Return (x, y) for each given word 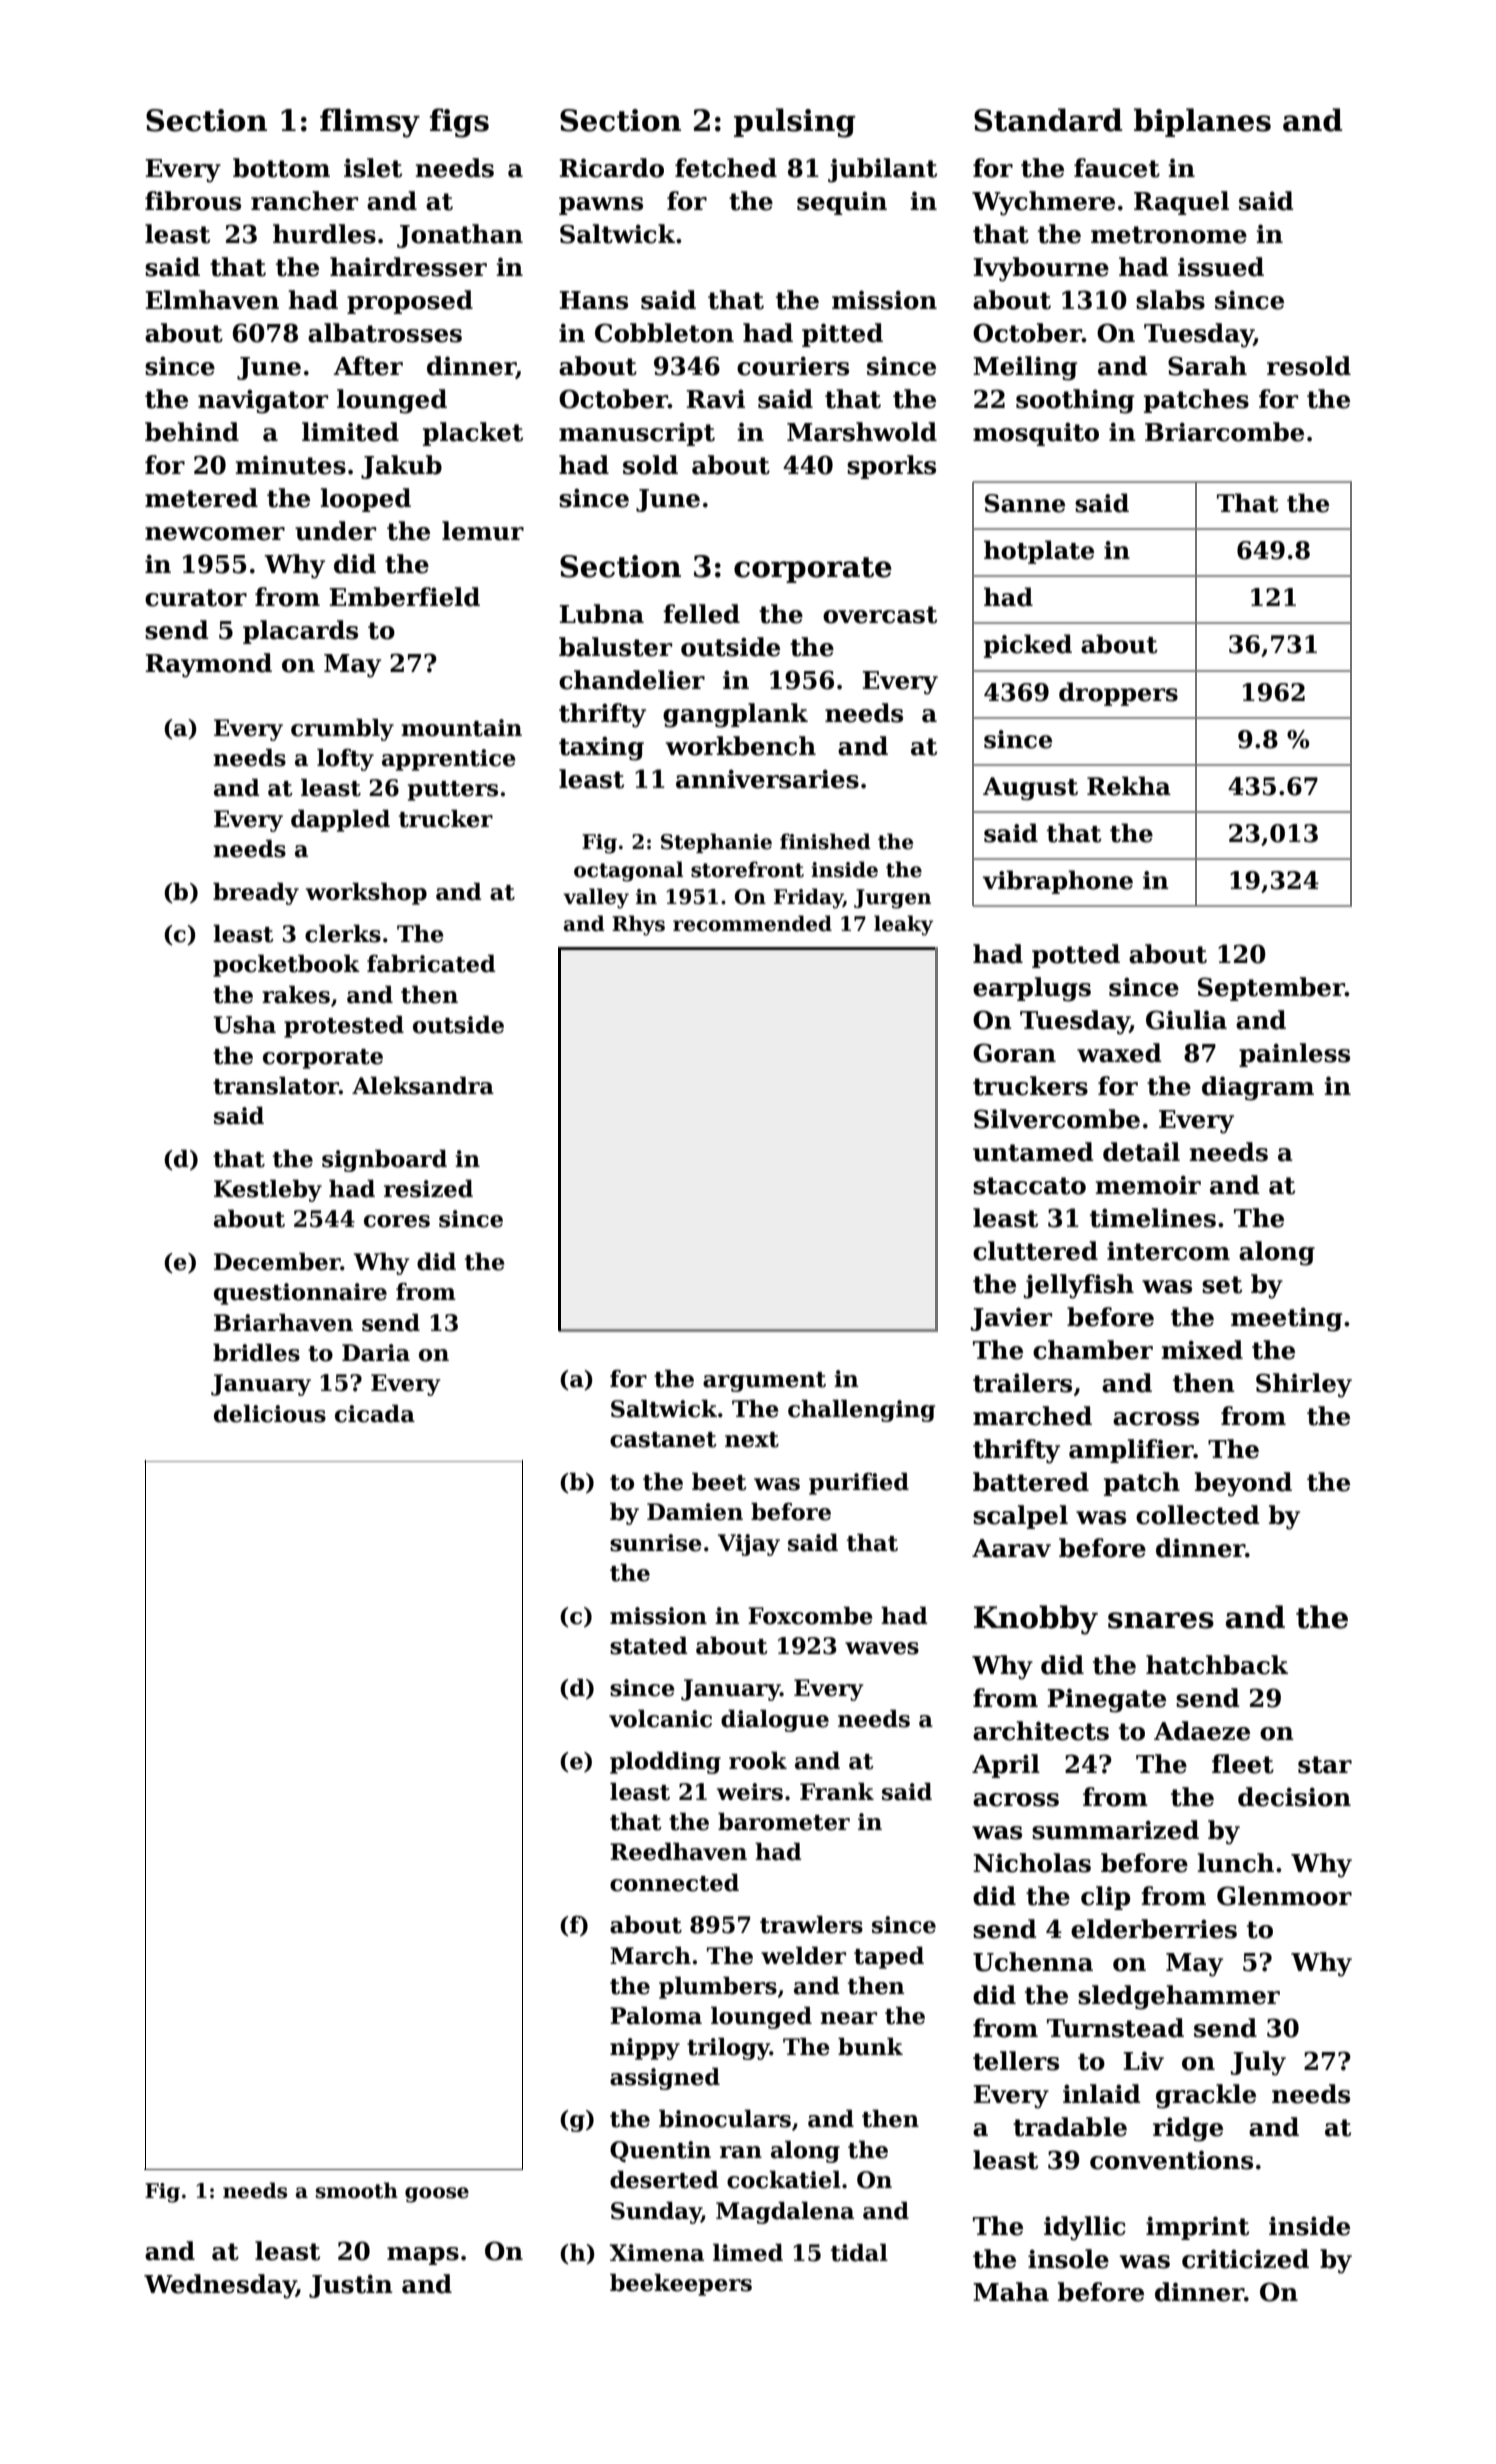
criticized (1245, 2259)
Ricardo (611, 168)
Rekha (1129, 786)
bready (256, 893)
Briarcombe (1224, 432)
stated (649, 1645)
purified (859, 1483)
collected (1198, 1515)
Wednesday (220, 2286)
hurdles (324, 234)
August (1030, 788)
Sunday (656, 2212)
